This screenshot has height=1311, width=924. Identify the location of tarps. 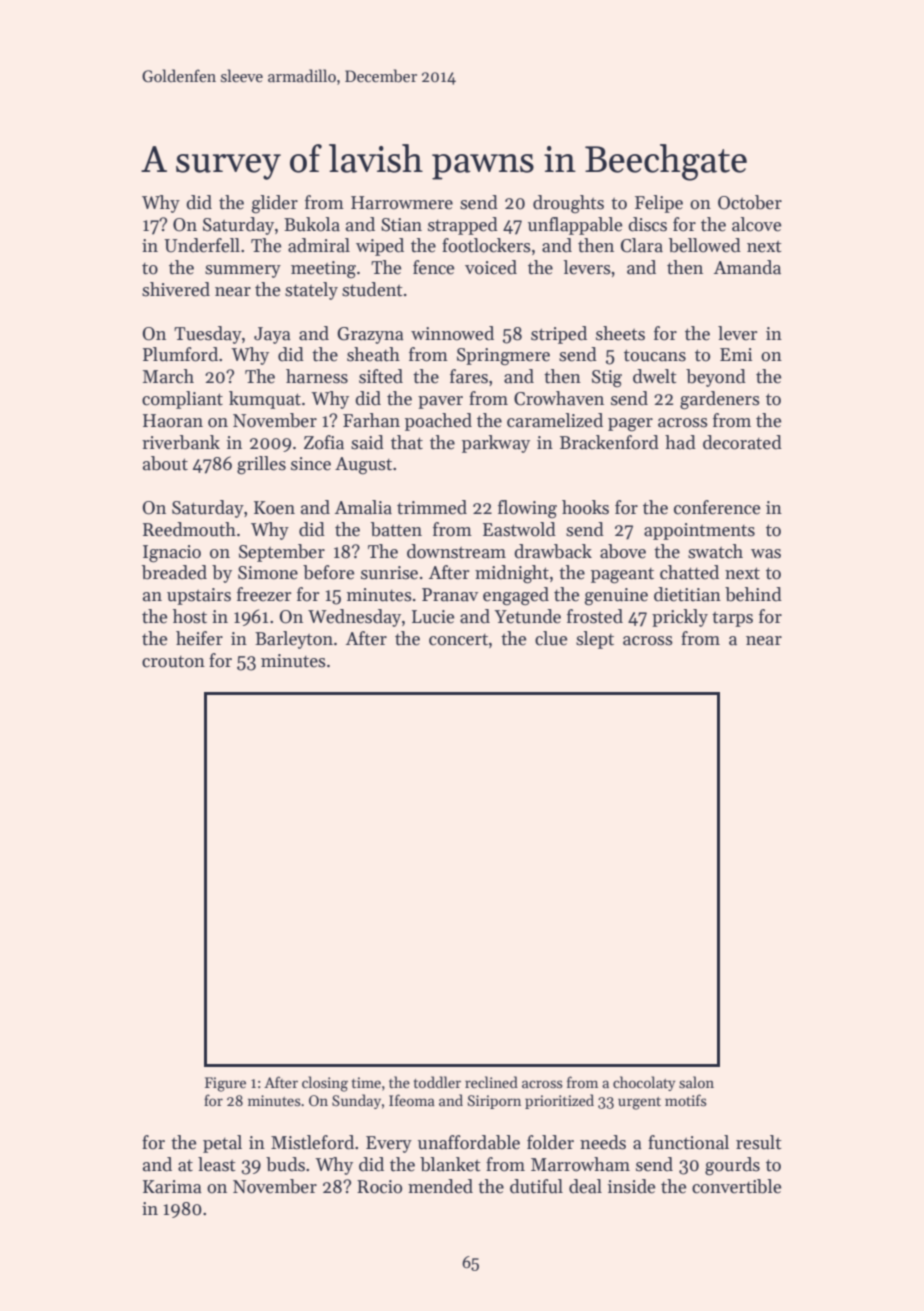
(732, 619).
